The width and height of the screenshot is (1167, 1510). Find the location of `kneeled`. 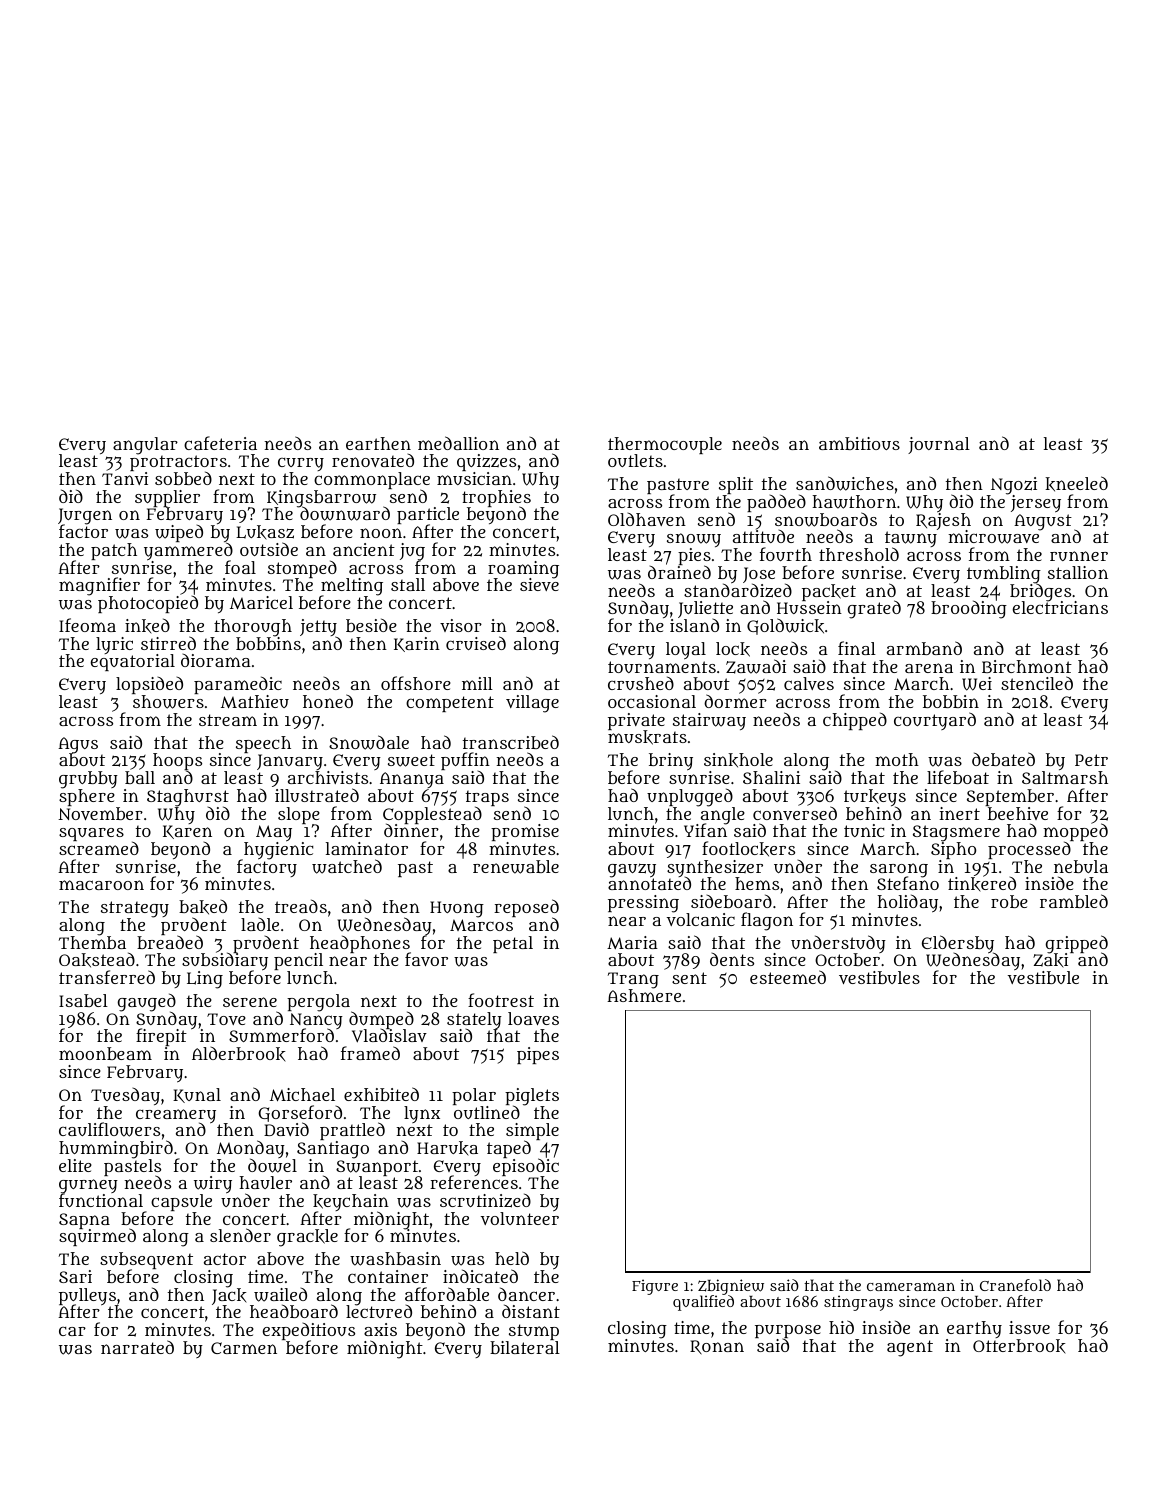

kneeled is located at coordinates (1076, 484).
